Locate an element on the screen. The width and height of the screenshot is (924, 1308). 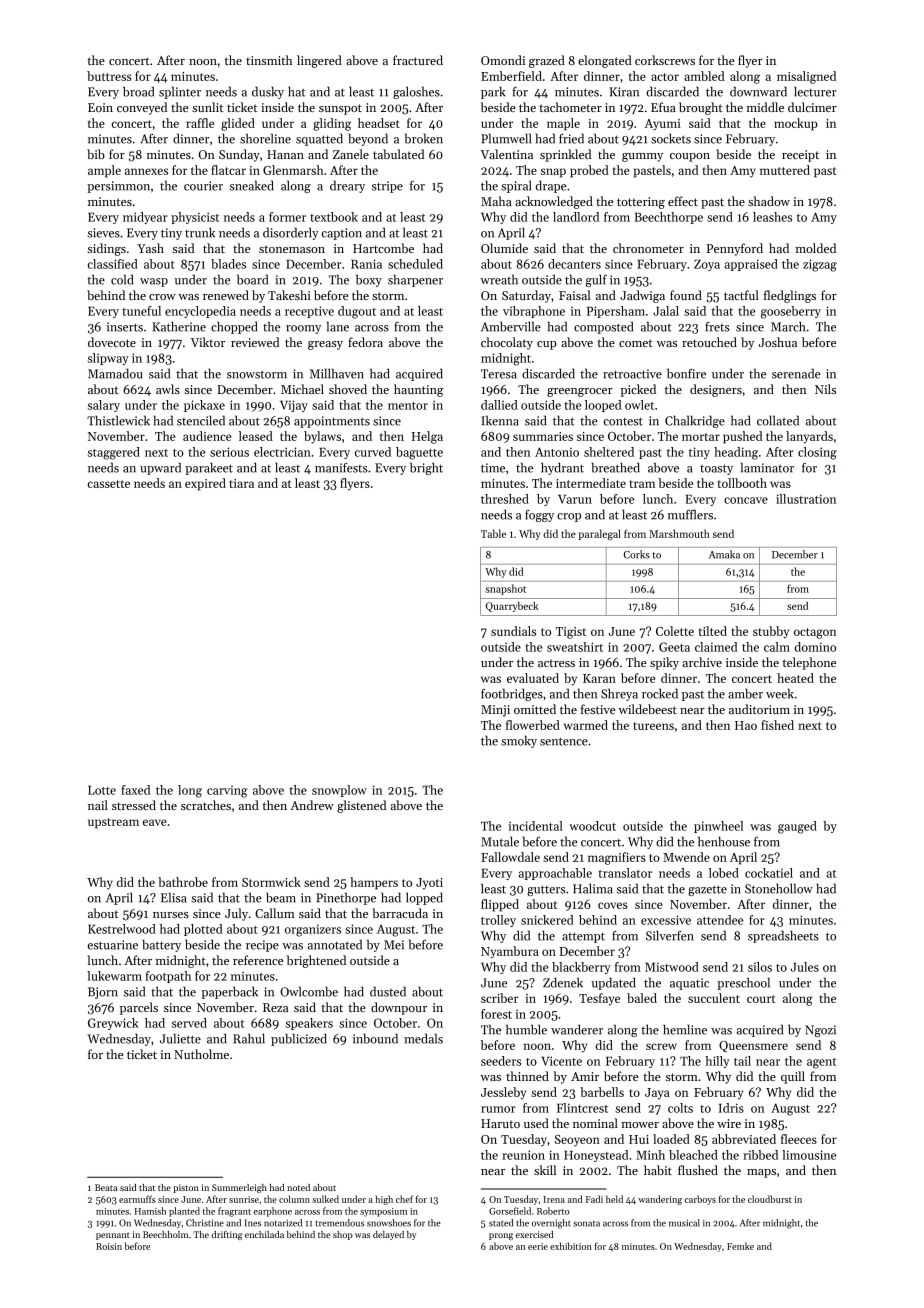
tinsmith is located at coordinates (269, 60).
